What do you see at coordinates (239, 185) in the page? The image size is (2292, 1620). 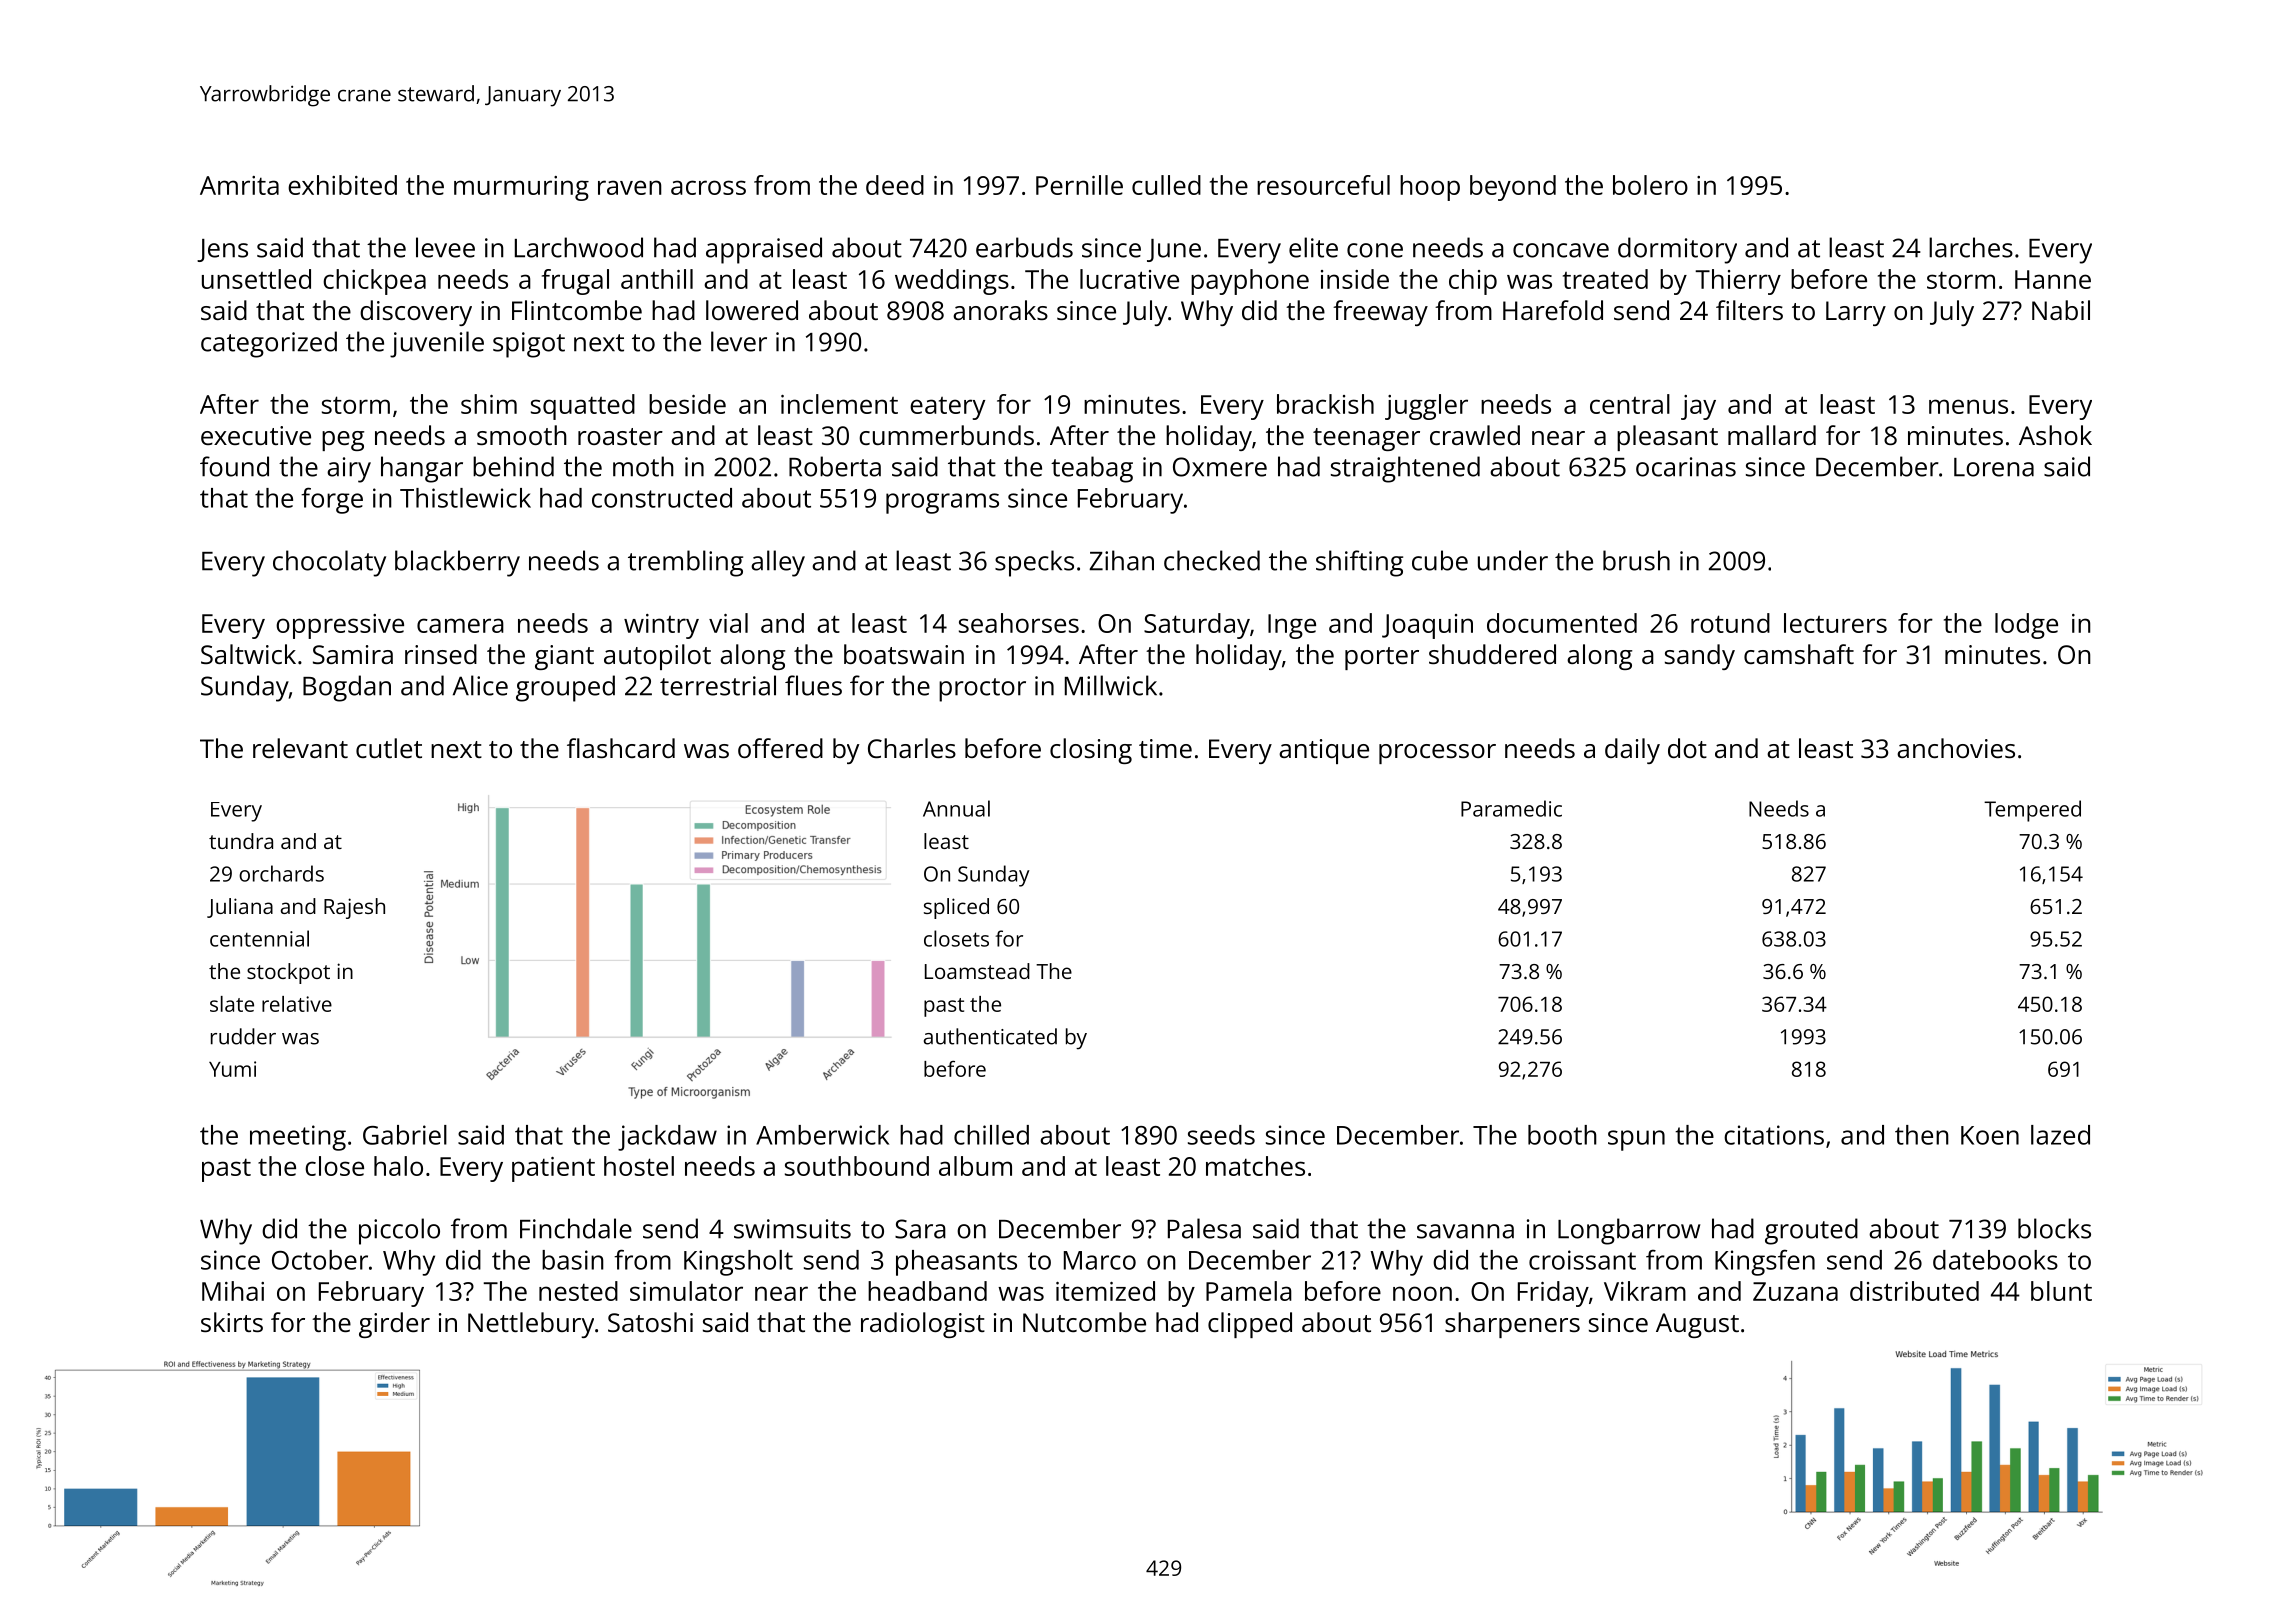 I see `Amrita` at bounding box center [239, 185].
